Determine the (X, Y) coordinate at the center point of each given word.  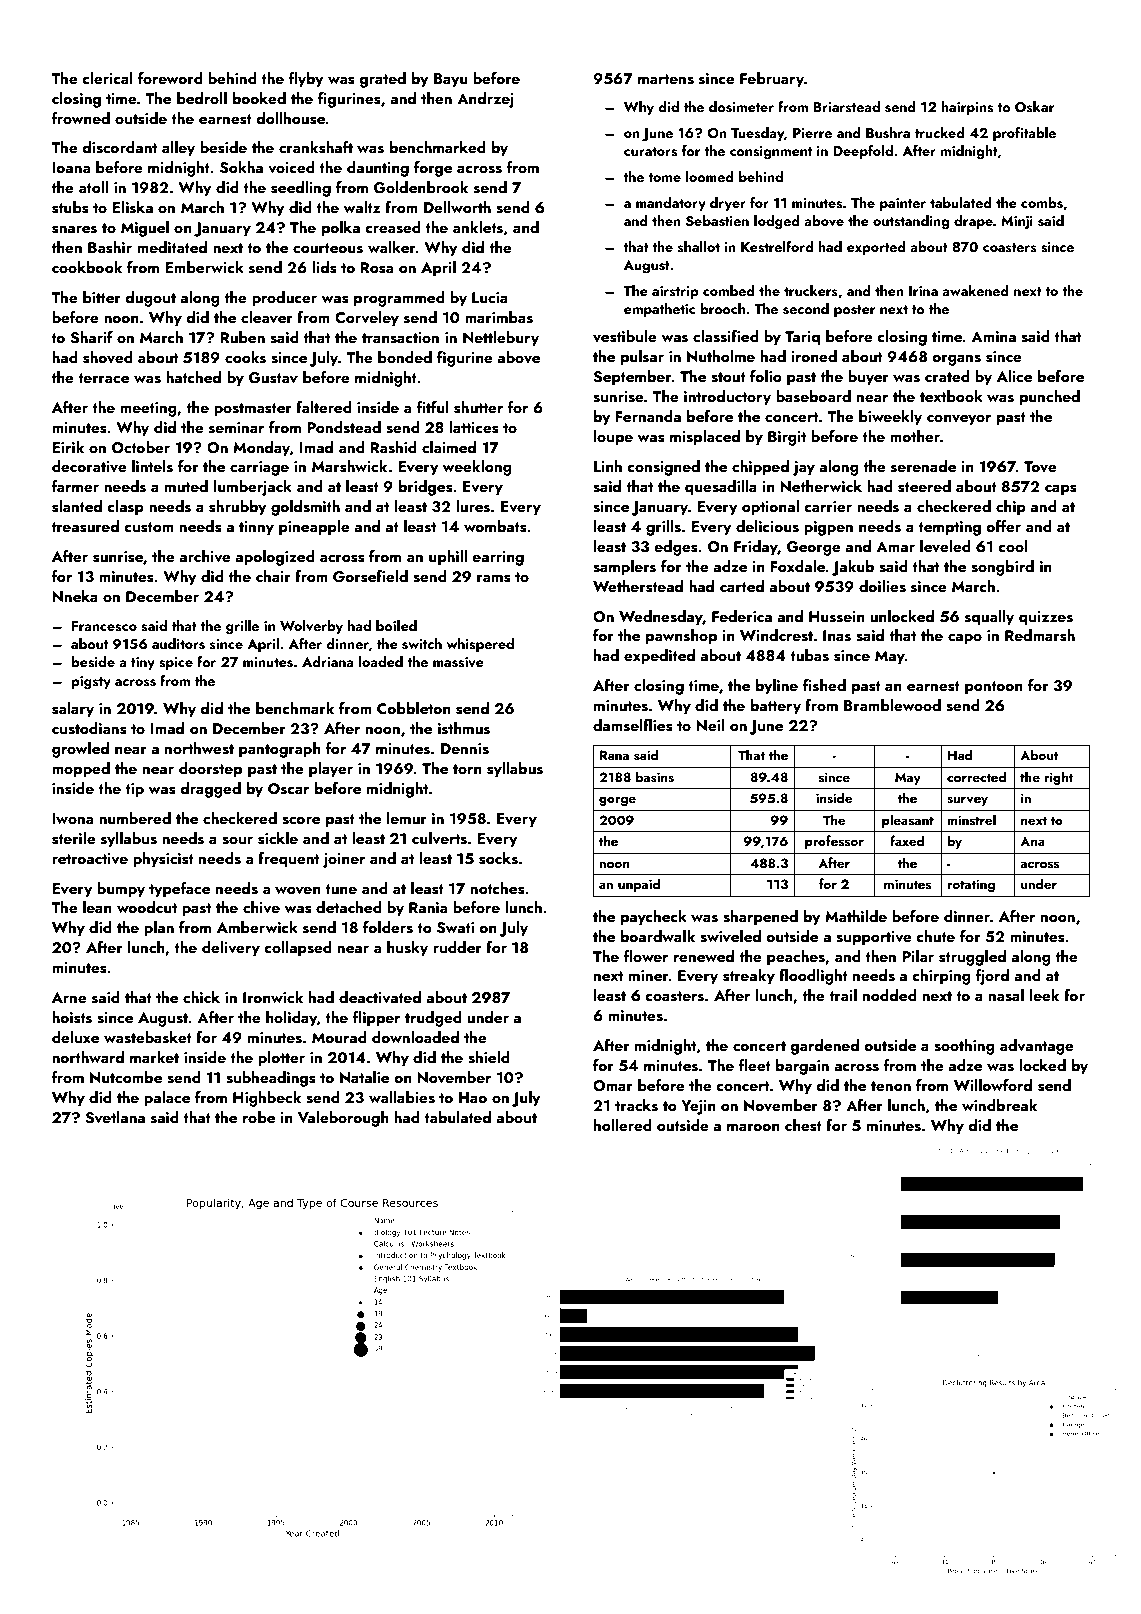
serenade (923, 466)
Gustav (273, 378)
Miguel (145, 229)
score (301, 821)
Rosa (376, 268)
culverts (439, 838)
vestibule (625, 336)
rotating (971, 885)
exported (876, 248)
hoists (72, 1017)
